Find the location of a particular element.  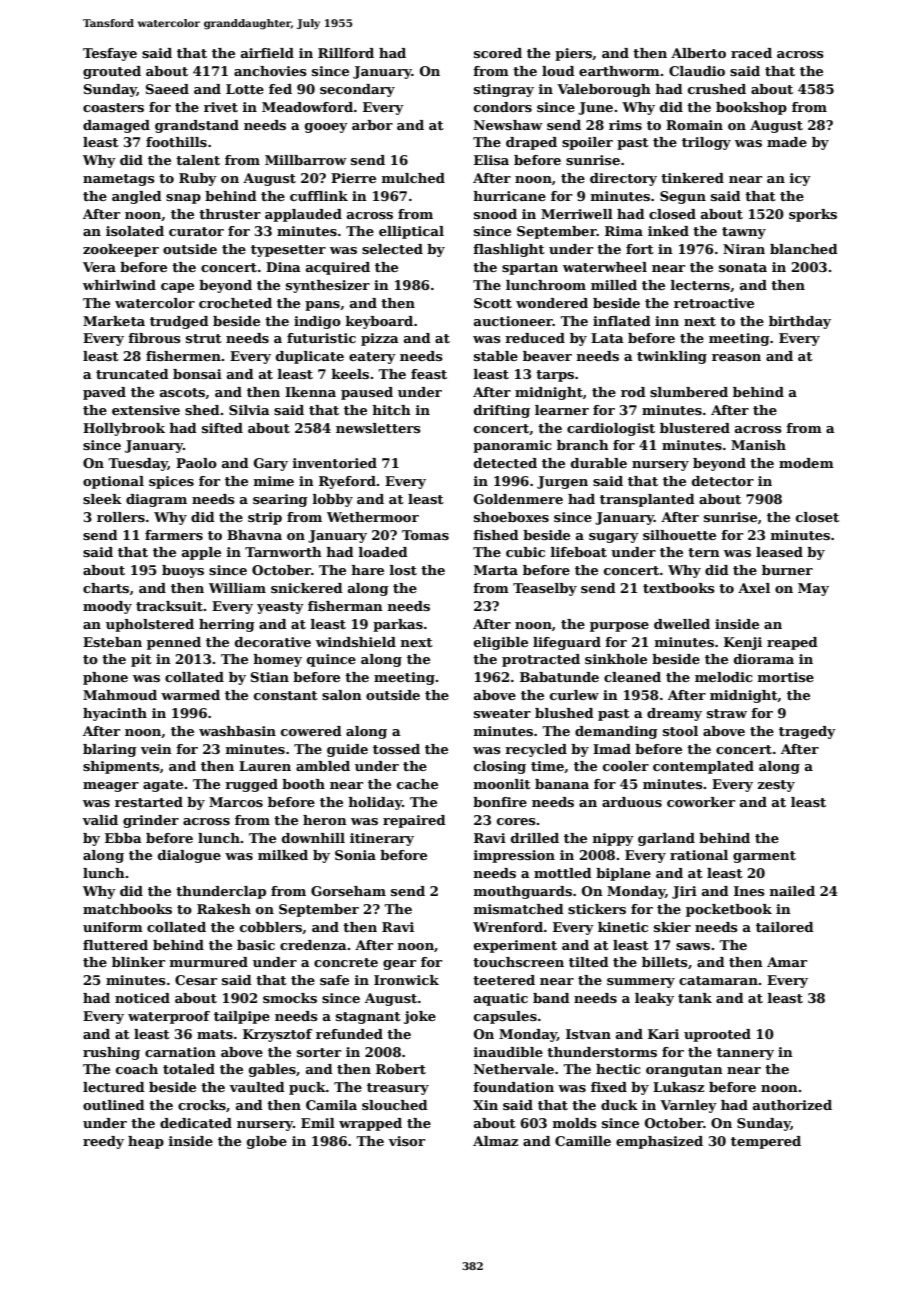

blinker is located at coordinates (138, 962).
